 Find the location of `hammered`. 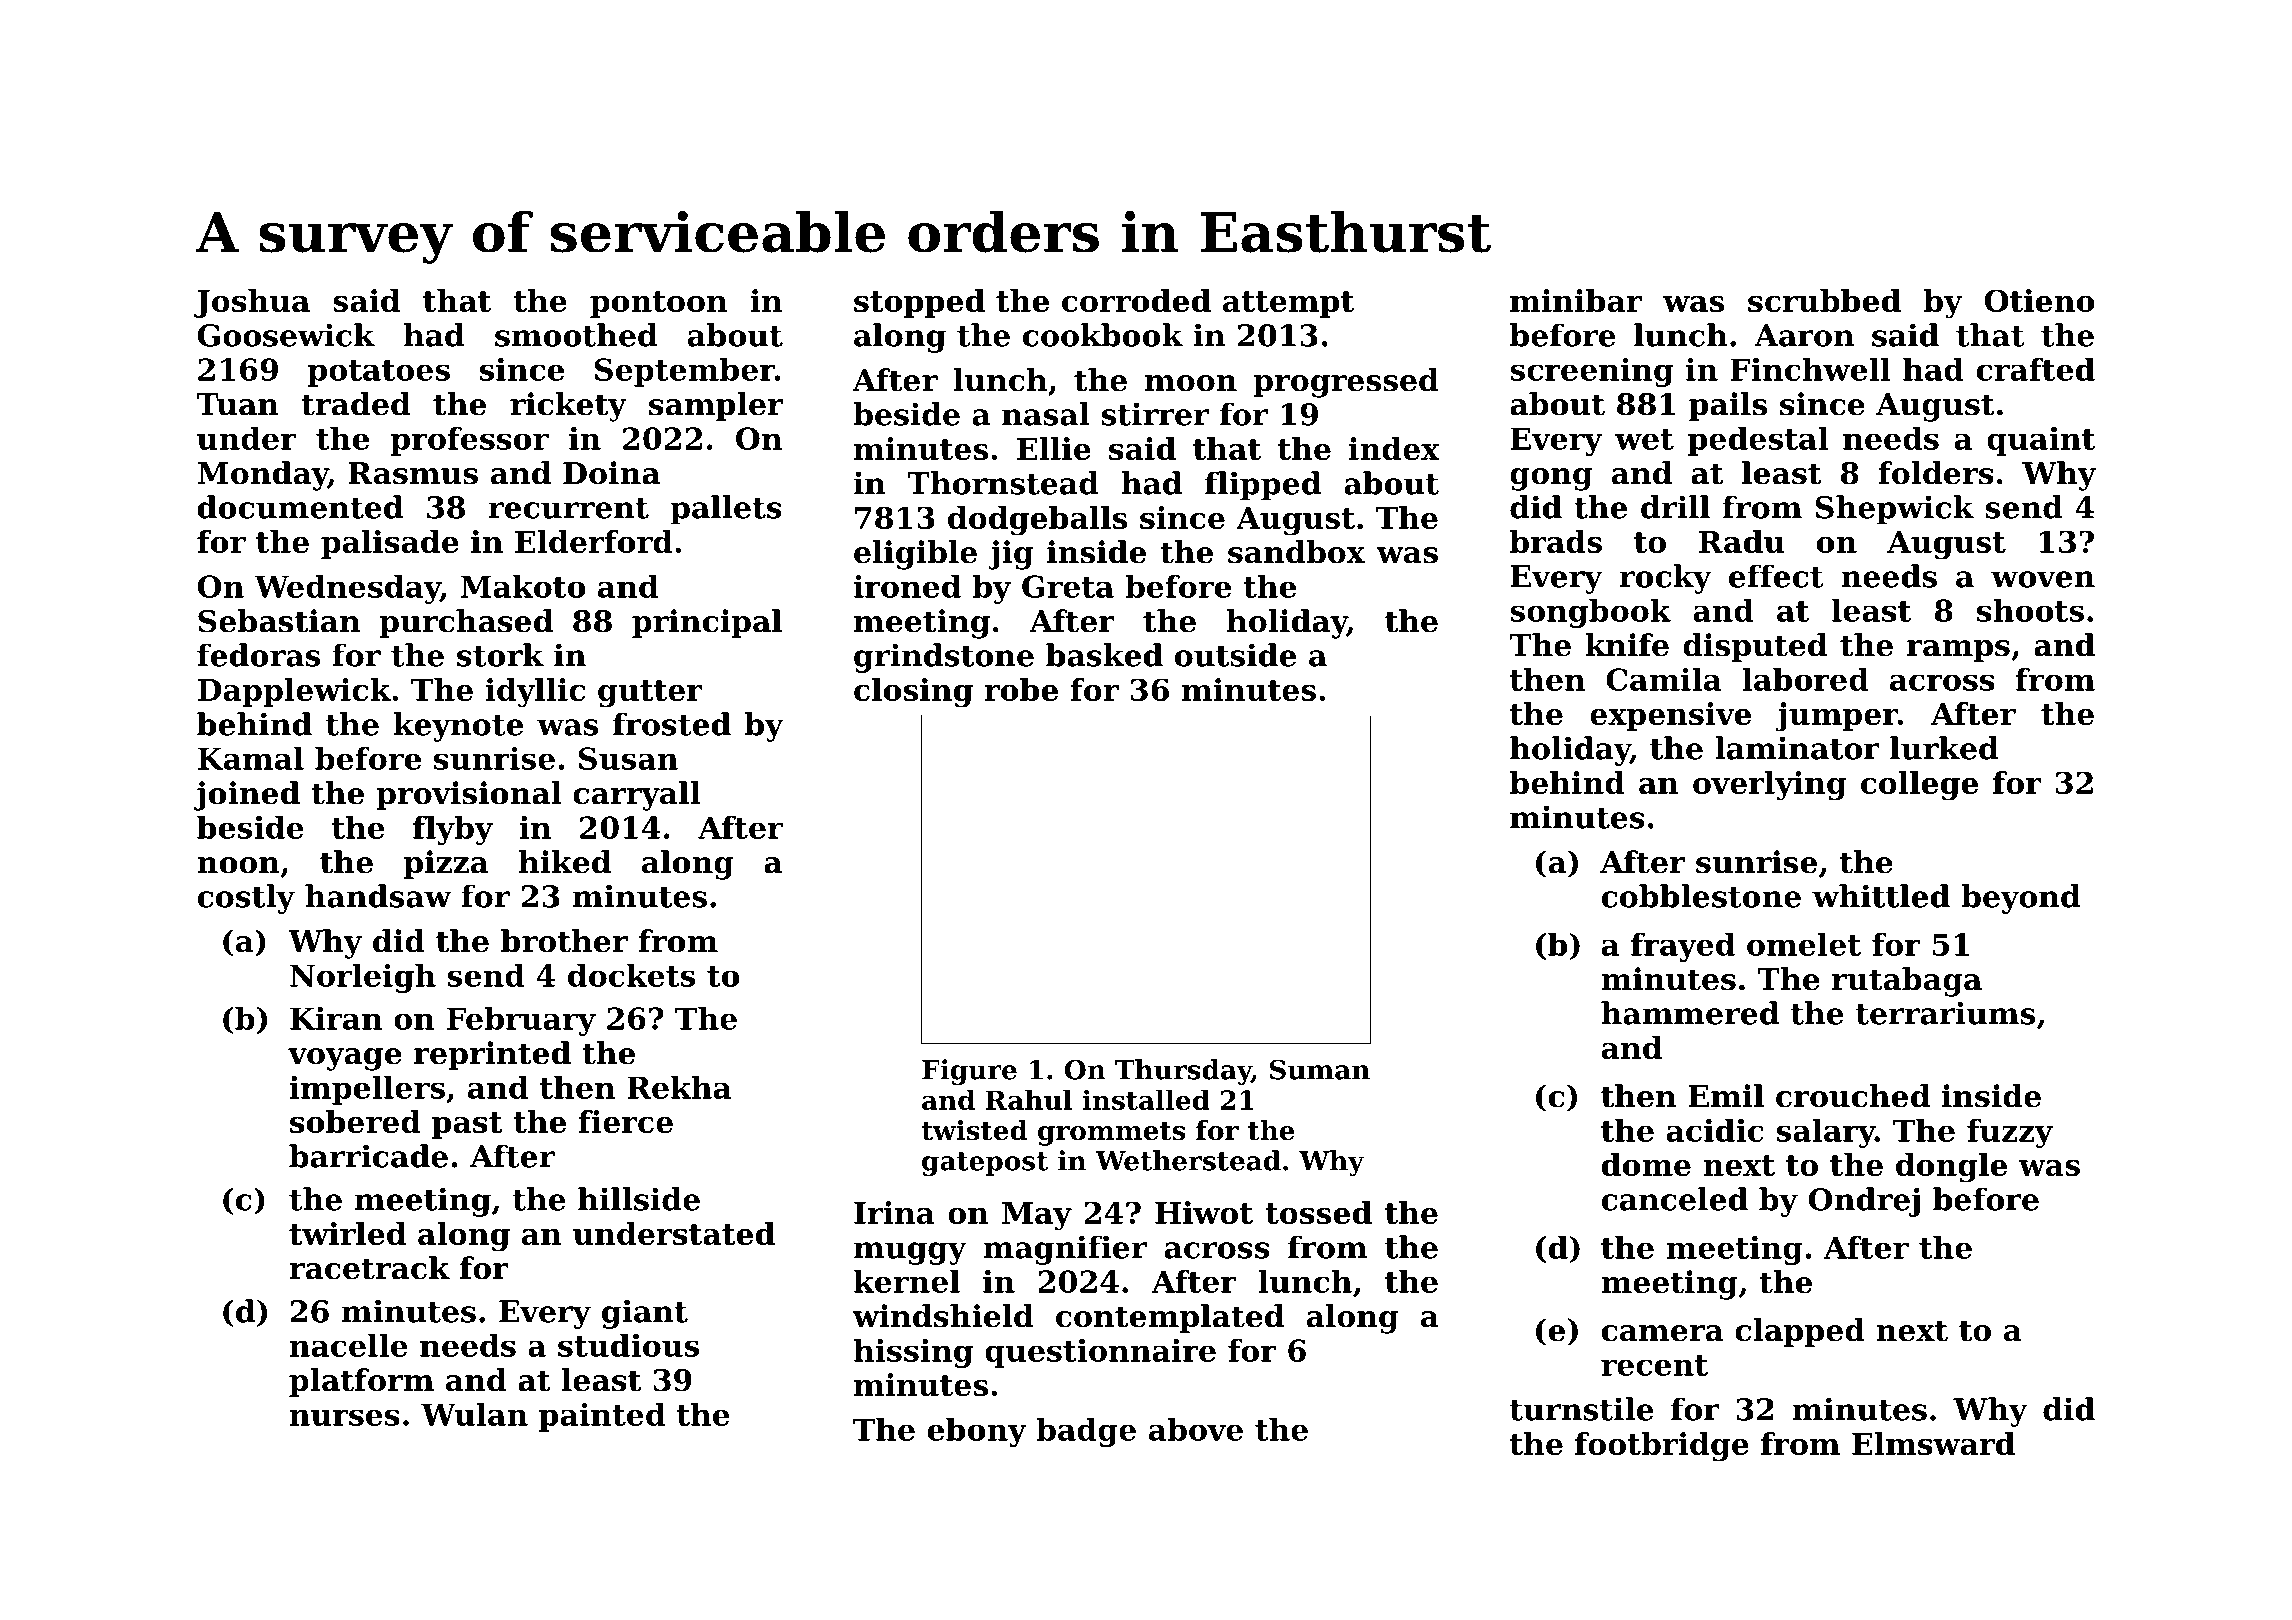

hammered is located at coordinates (1690, 1013).
